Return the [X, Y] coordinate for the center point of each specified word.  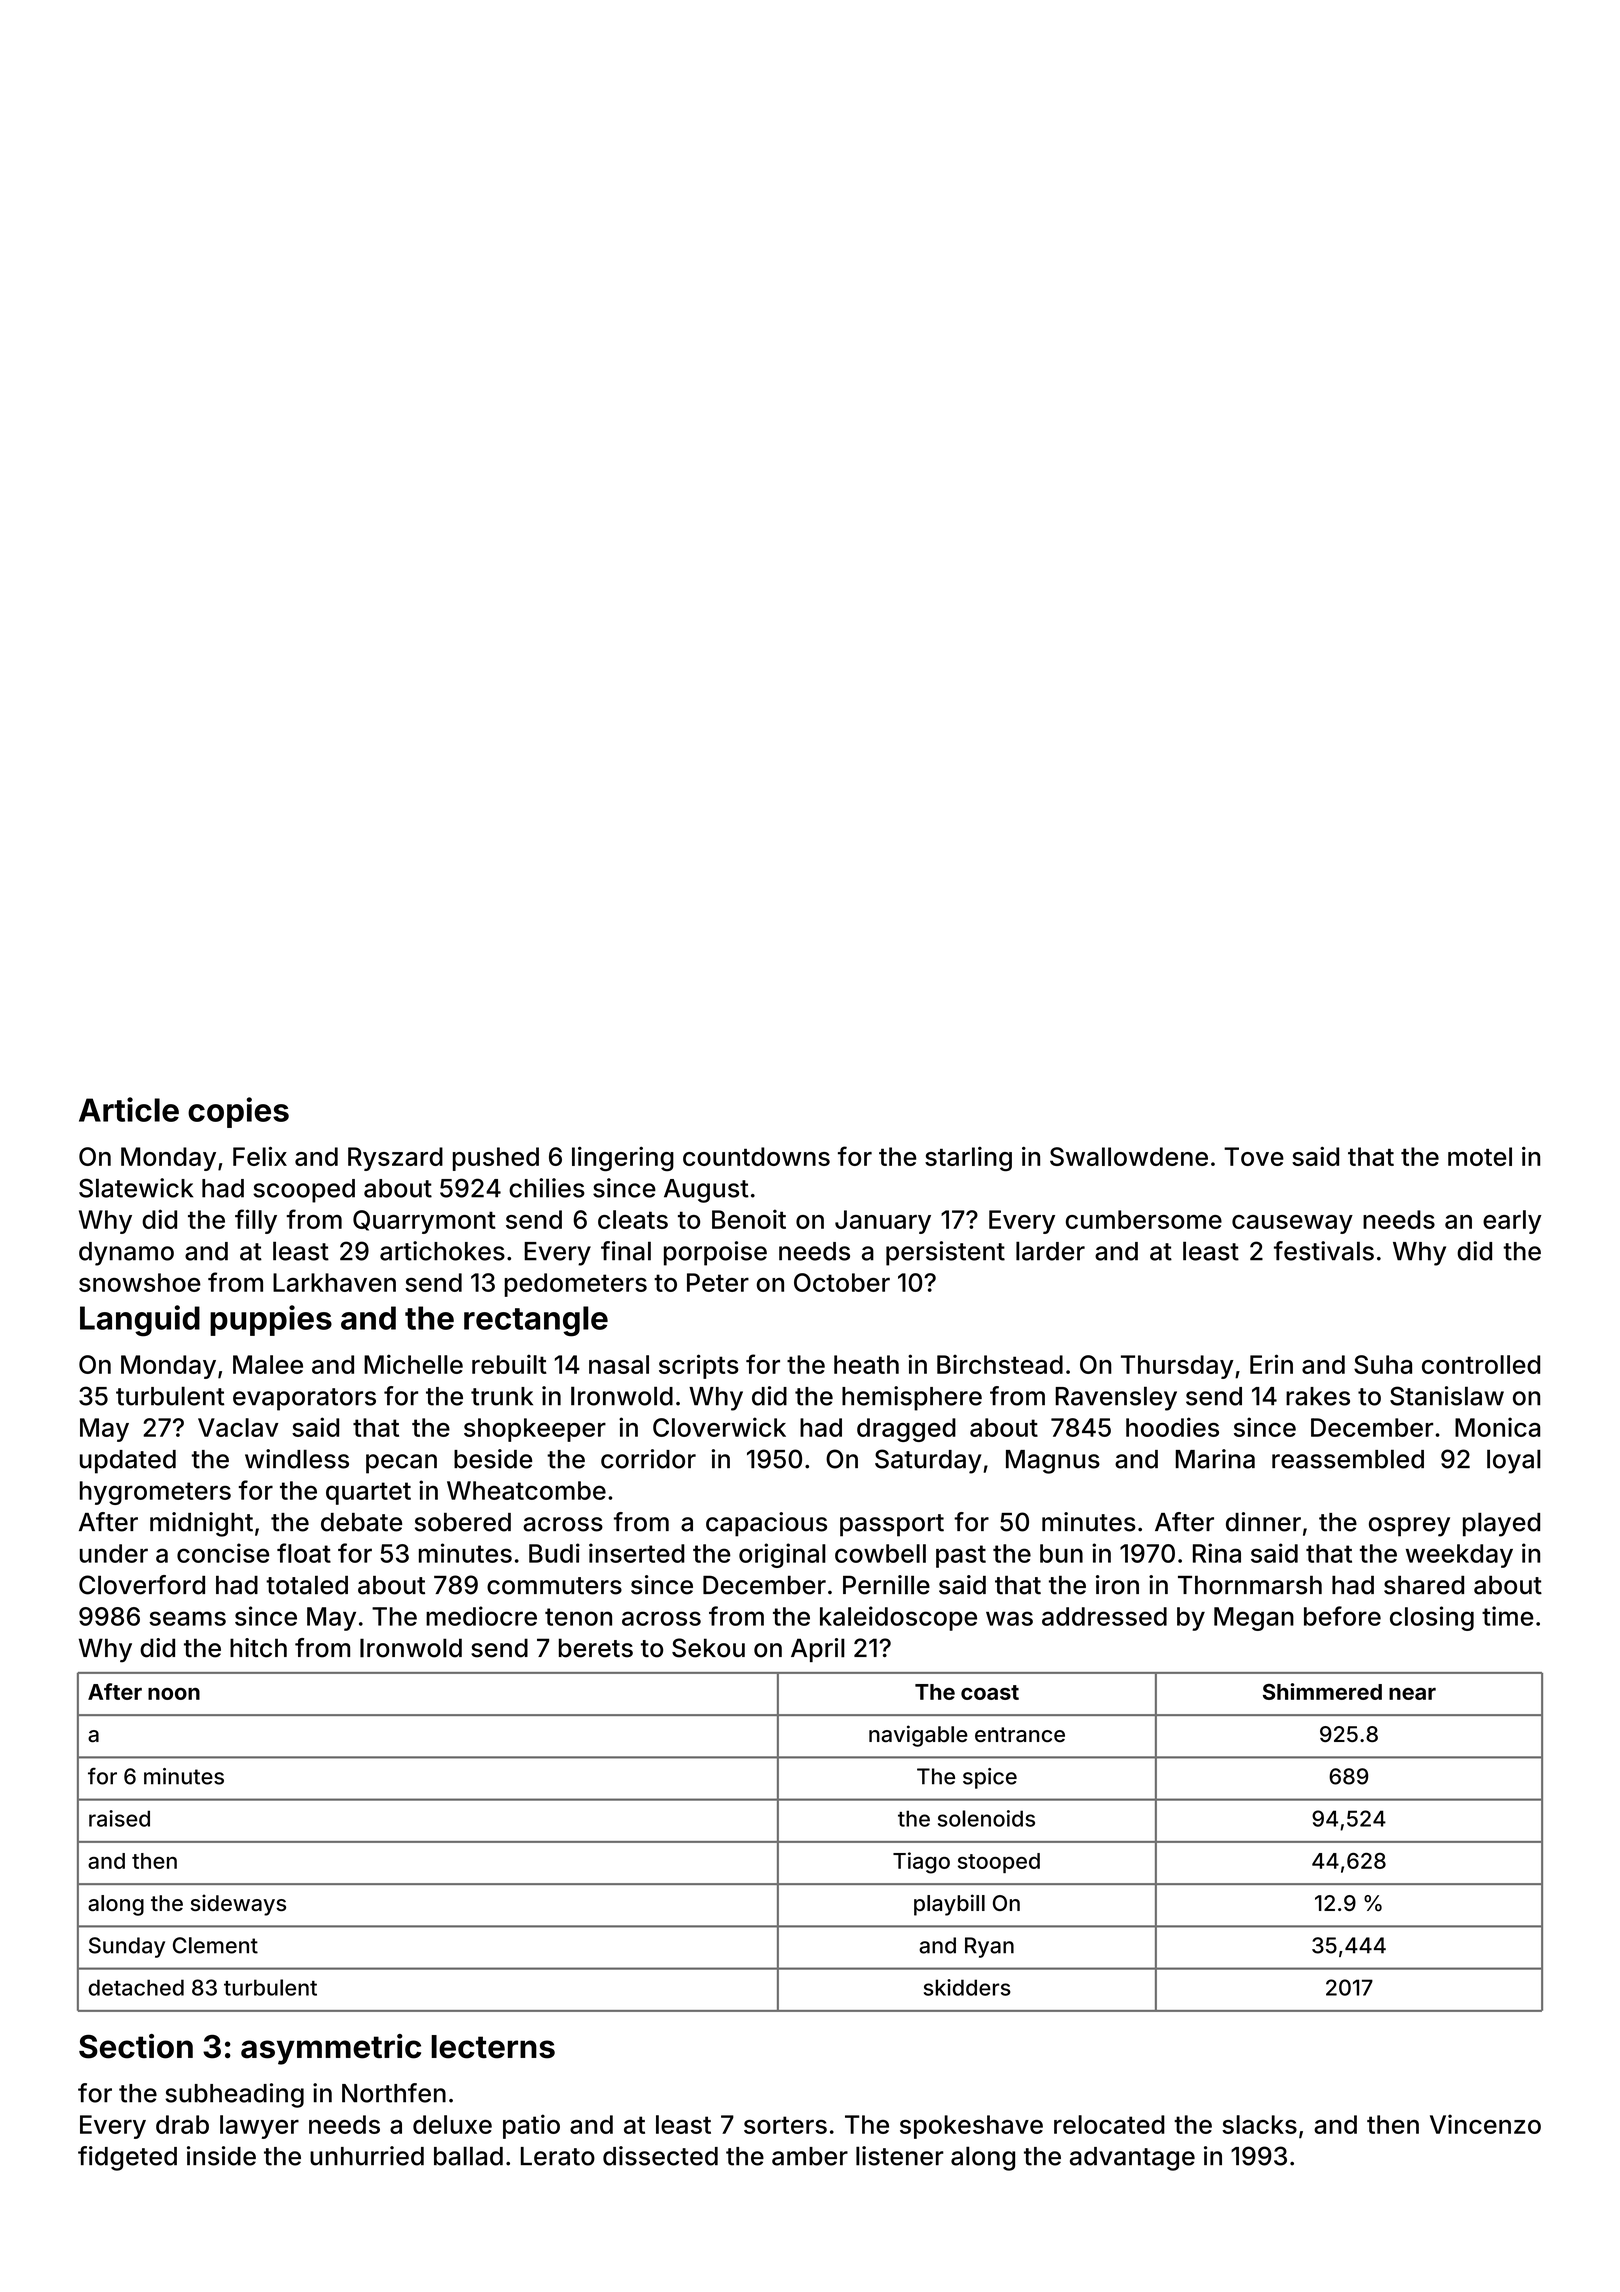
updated [128, 1462]
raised [119, 1818]
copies [238, 1112]
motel [1480, 1156]
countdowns [756, 1156]
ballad [468, 2156]
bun [1061, 1553]
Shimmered [1322, 1691]
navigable [918, 1736]
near [1412, 1694]
